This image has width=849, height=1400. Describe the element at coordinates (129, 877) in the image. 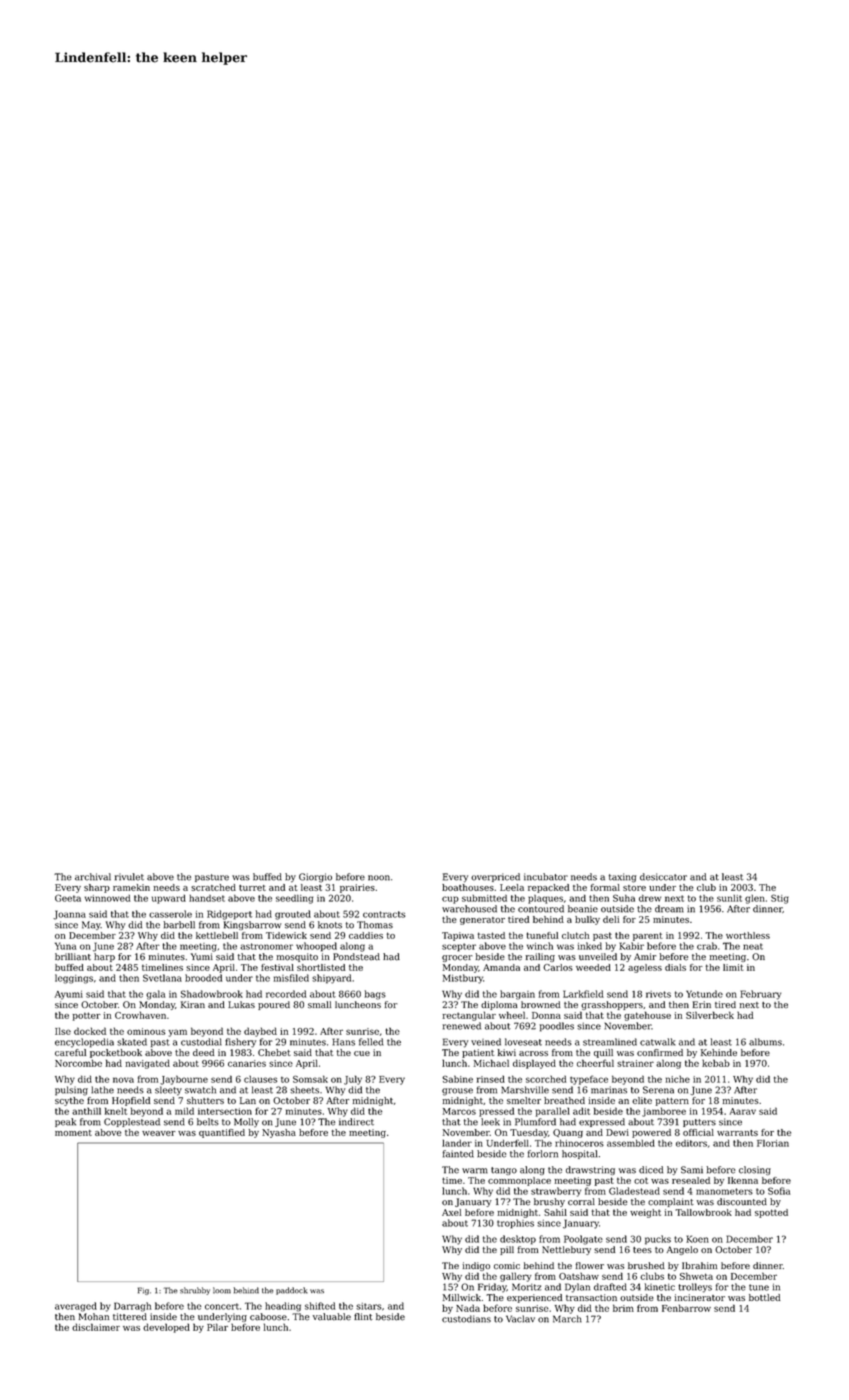

I see `rivulet` at that location.
